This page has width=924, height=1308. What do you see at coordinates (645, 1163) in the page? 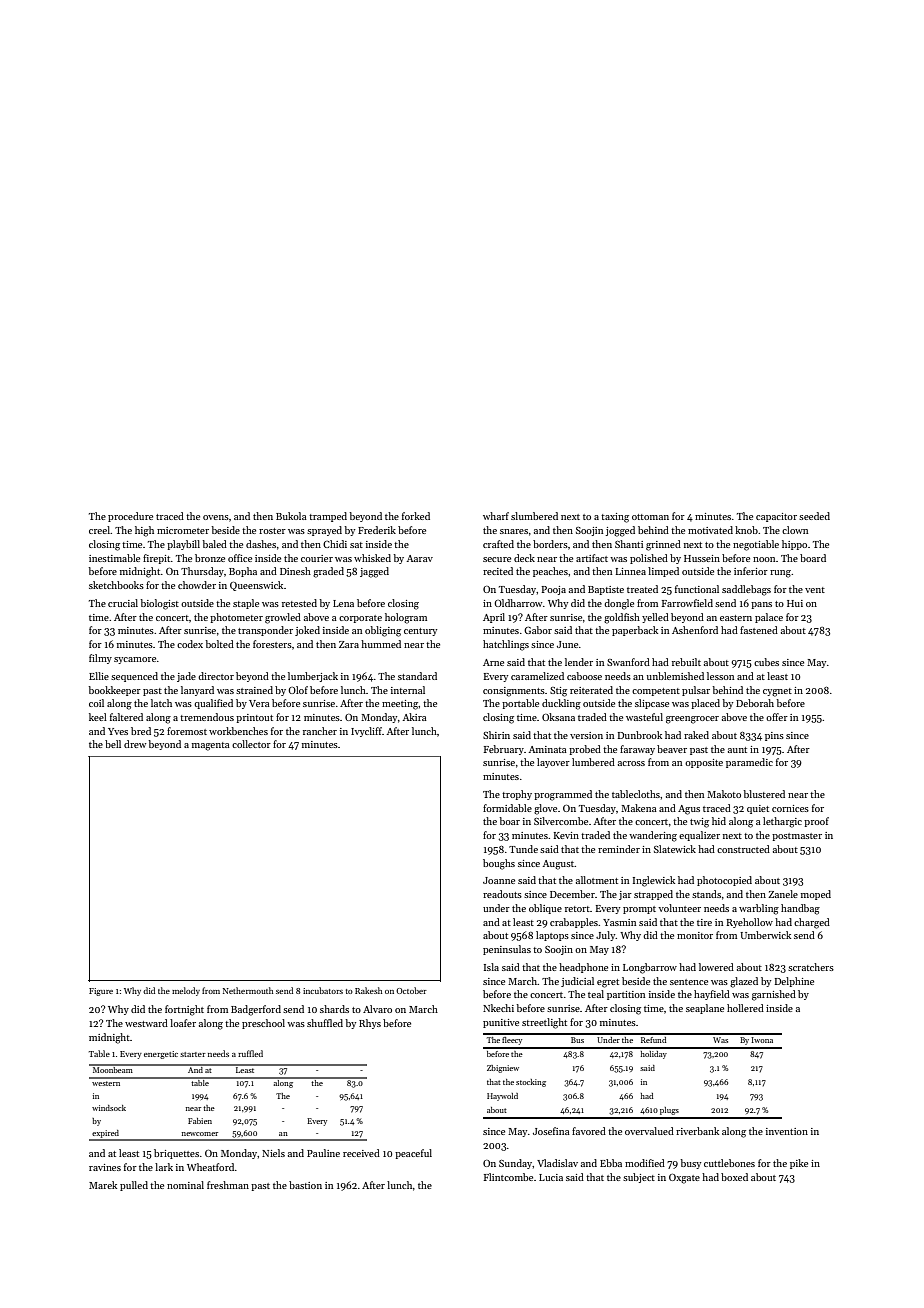
I see `modified` at bounding box center [645, 1163].
